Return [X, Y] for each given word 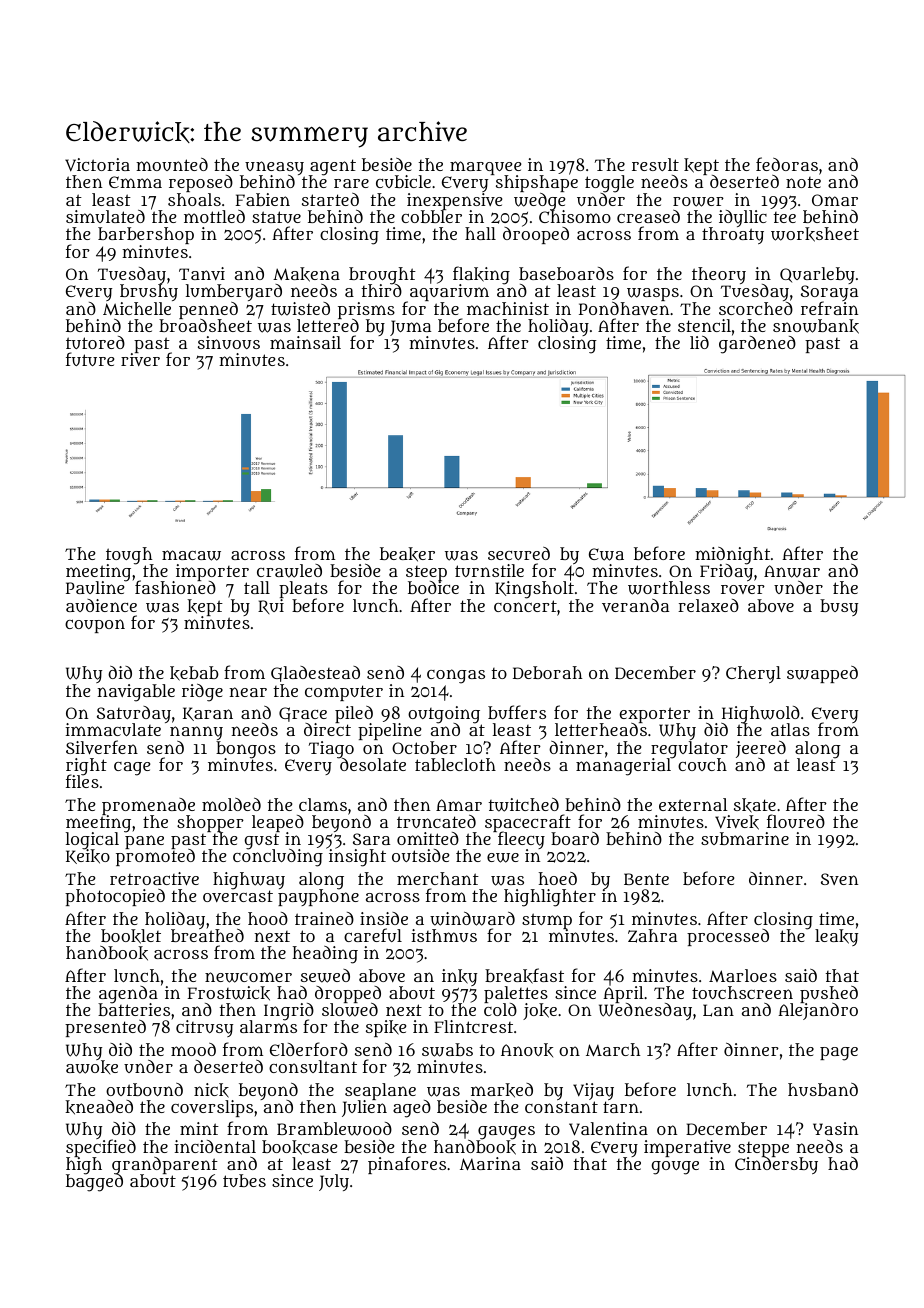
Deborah [547, 672]
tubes [244, 1180]
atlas [790, 729]
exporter [655, 715]
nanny [196, 733]
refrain [829, 308]
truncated [436, 821]
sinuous [229, 342]
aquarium [449, 292]
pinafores [407, 1165]
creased [648, 216]
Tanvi [202, 273]
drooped [536, 235]
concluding [278, 858]
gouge [675, 1168]
